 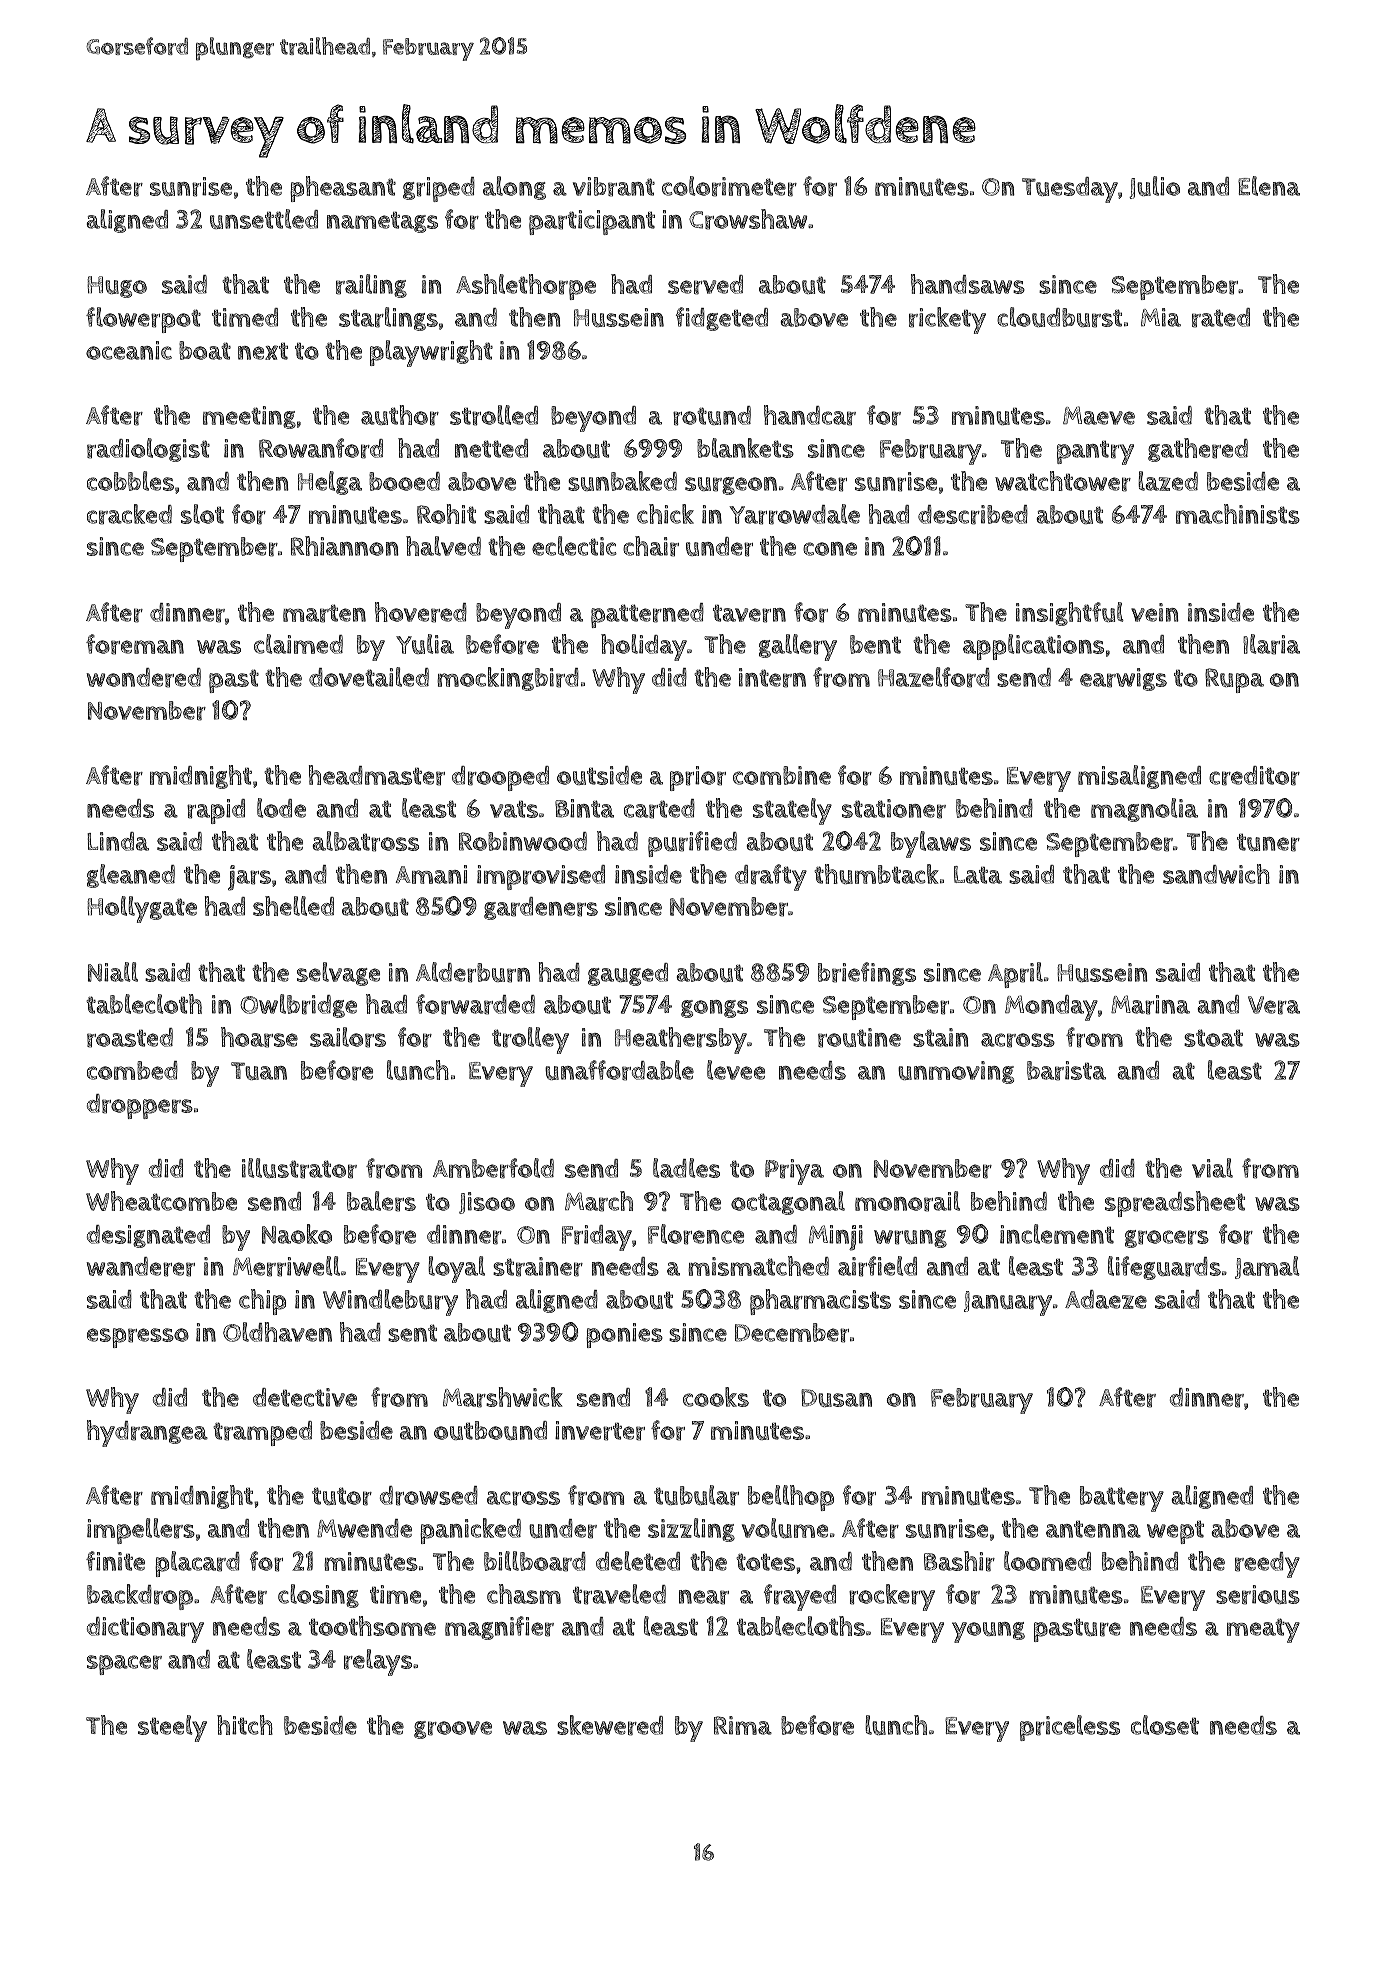 I want to click on April, so click(x=1015, y=975).
